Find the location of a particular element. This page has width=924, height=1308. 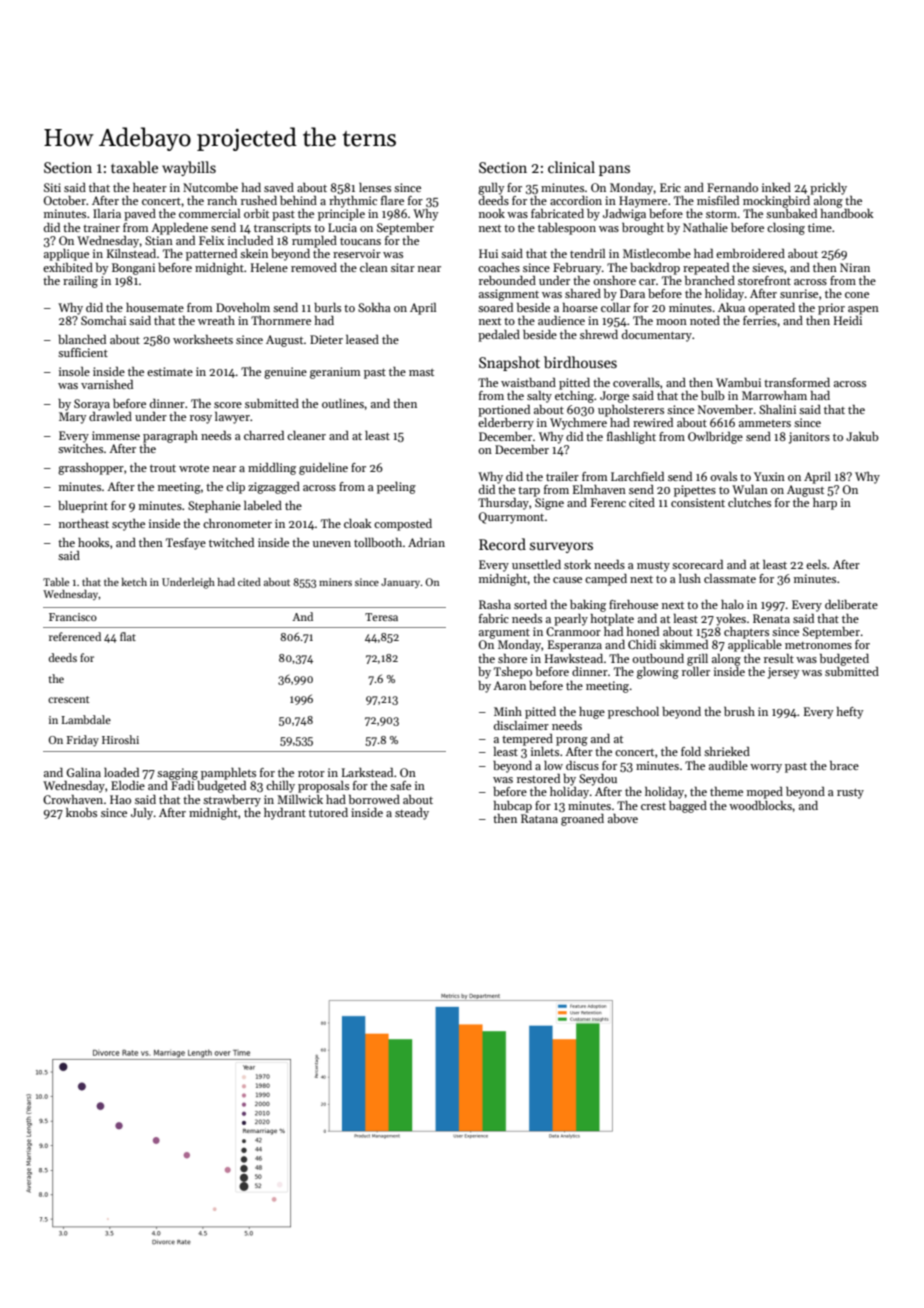

rebounded is located at coordinates (507, 280).
